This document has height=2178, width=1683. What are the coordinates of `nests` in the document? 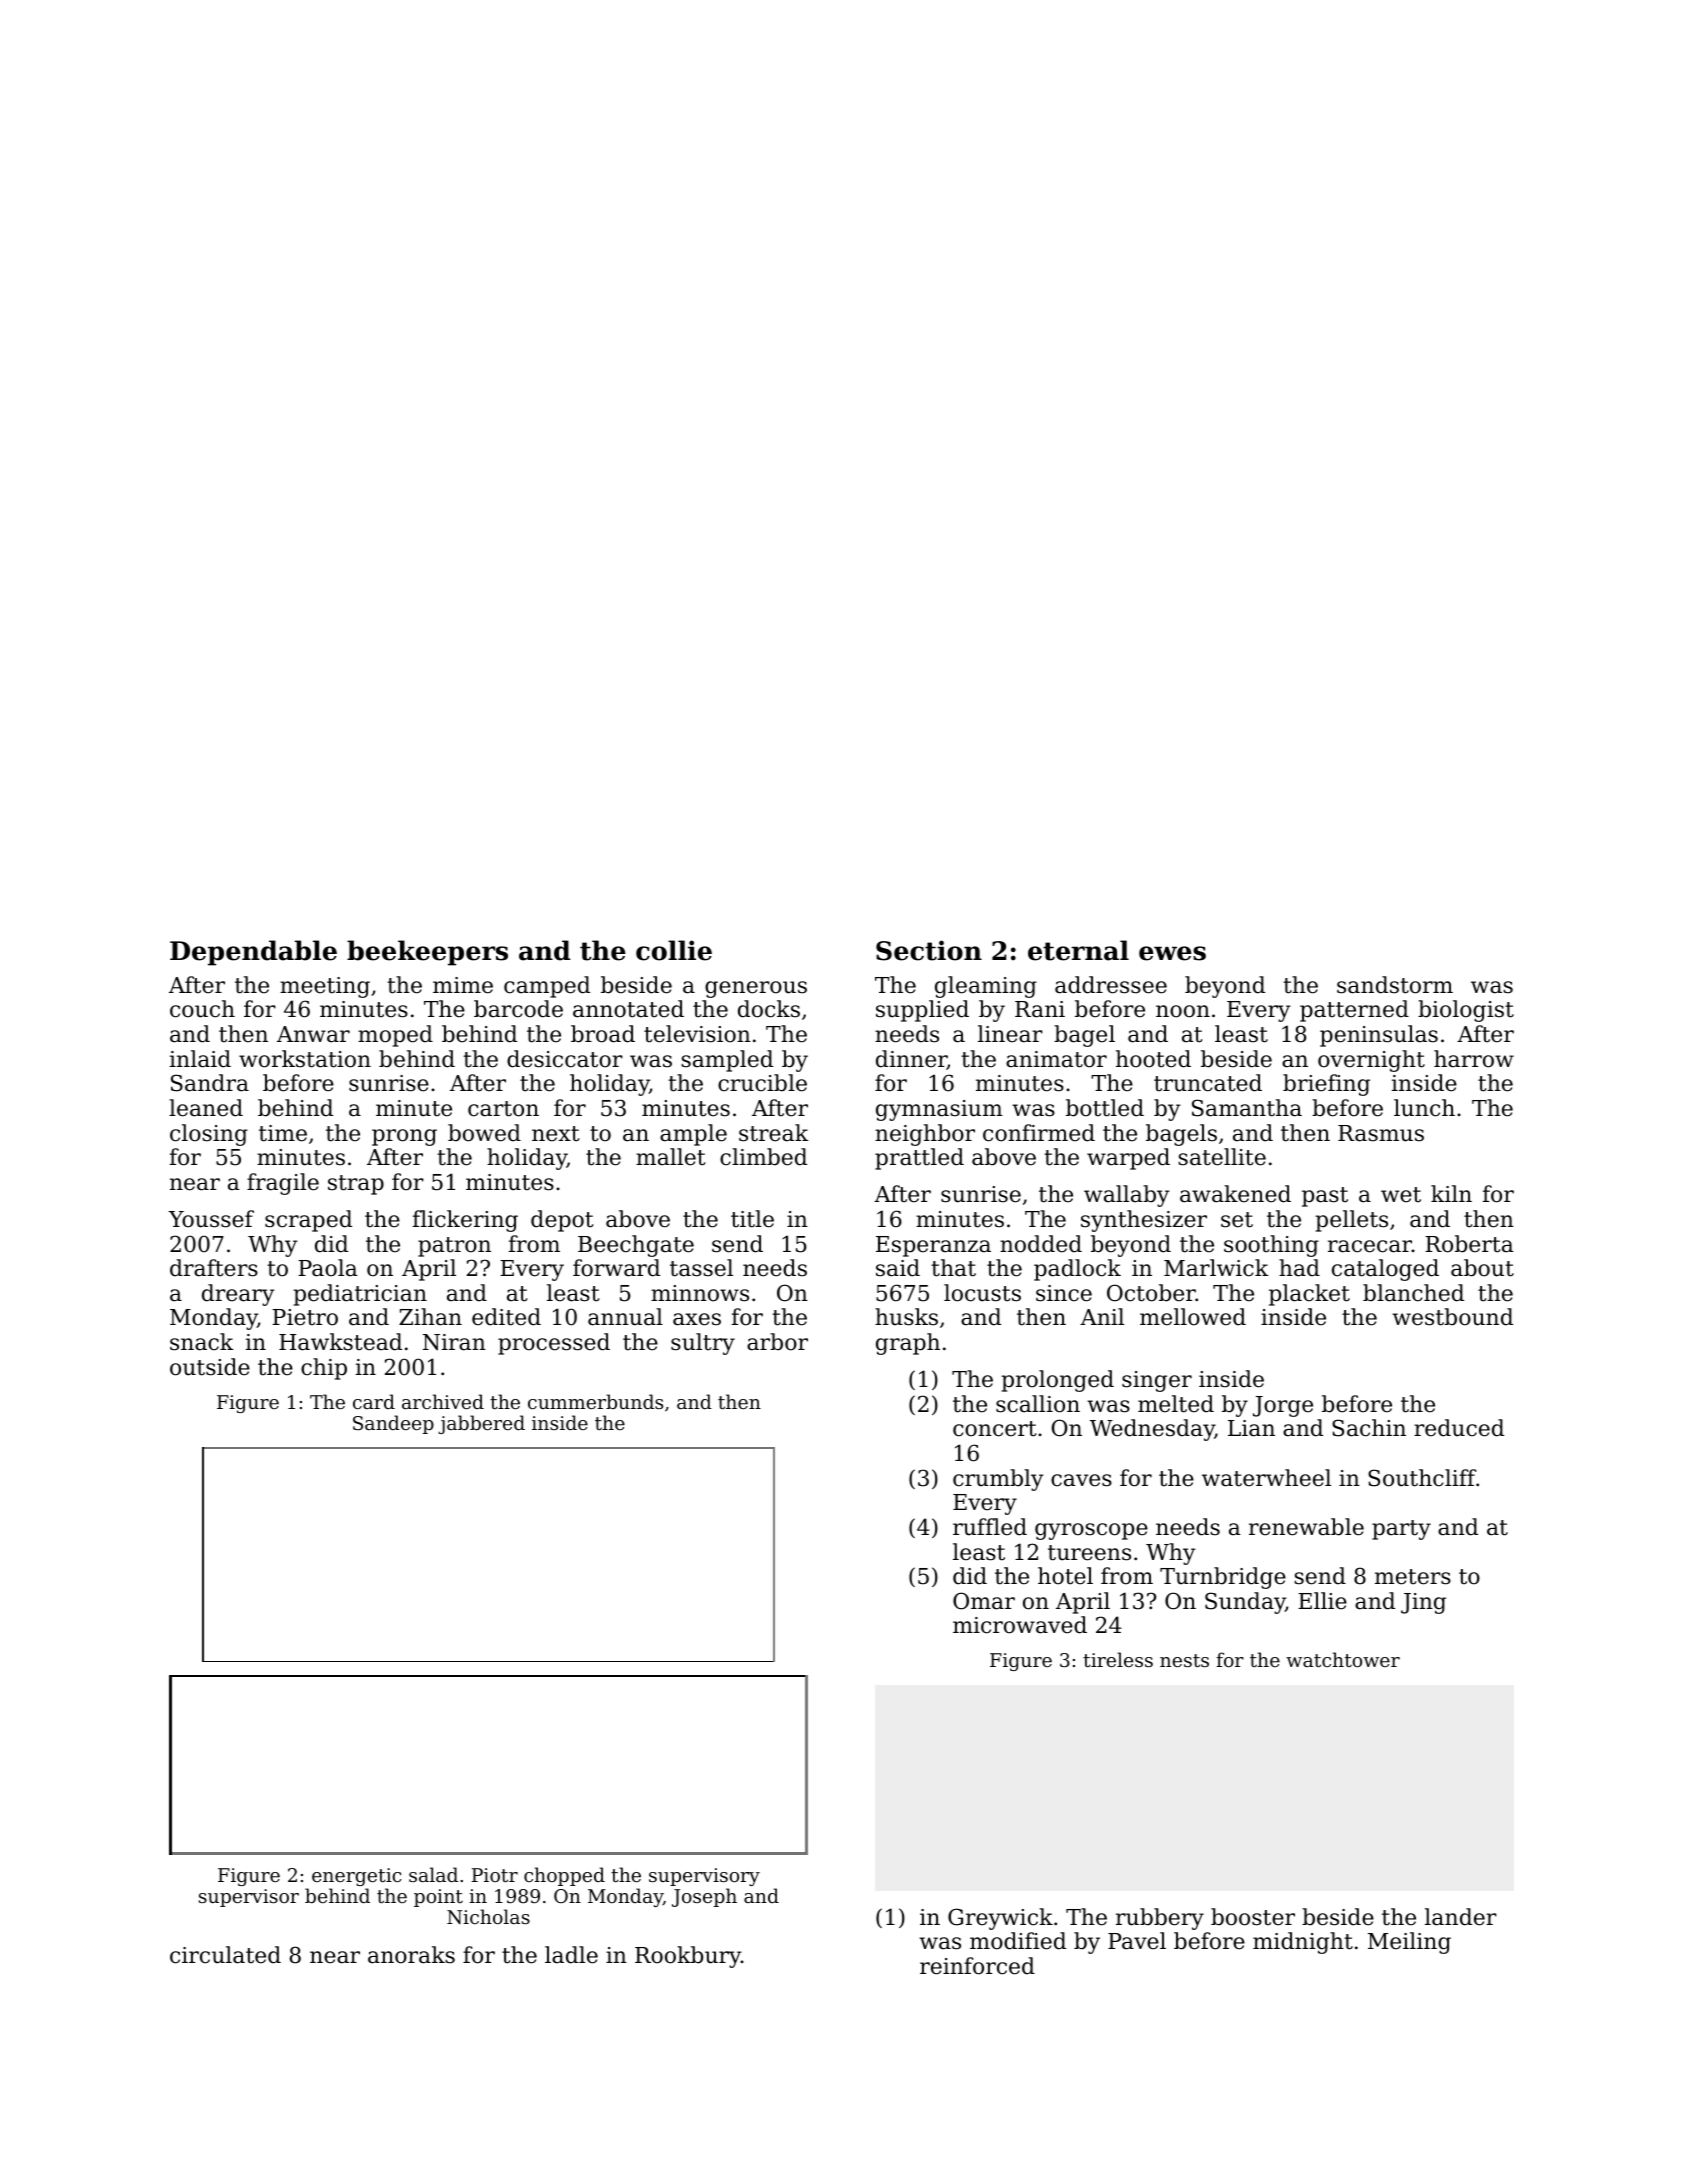 It's located at (1184, 1660).
